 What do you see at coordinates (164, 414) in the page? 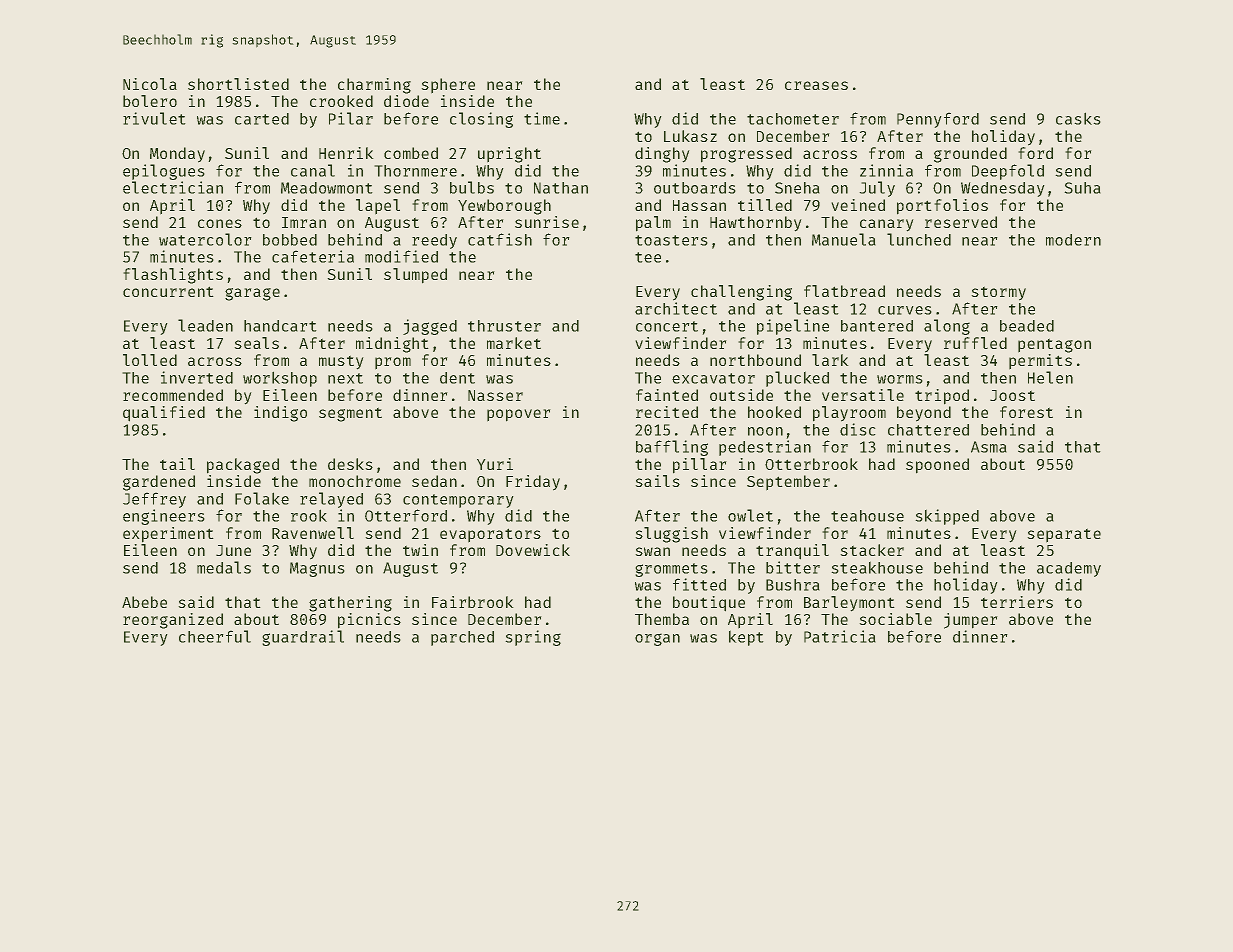
I see `qualified` at bounding box center [164, 414].
